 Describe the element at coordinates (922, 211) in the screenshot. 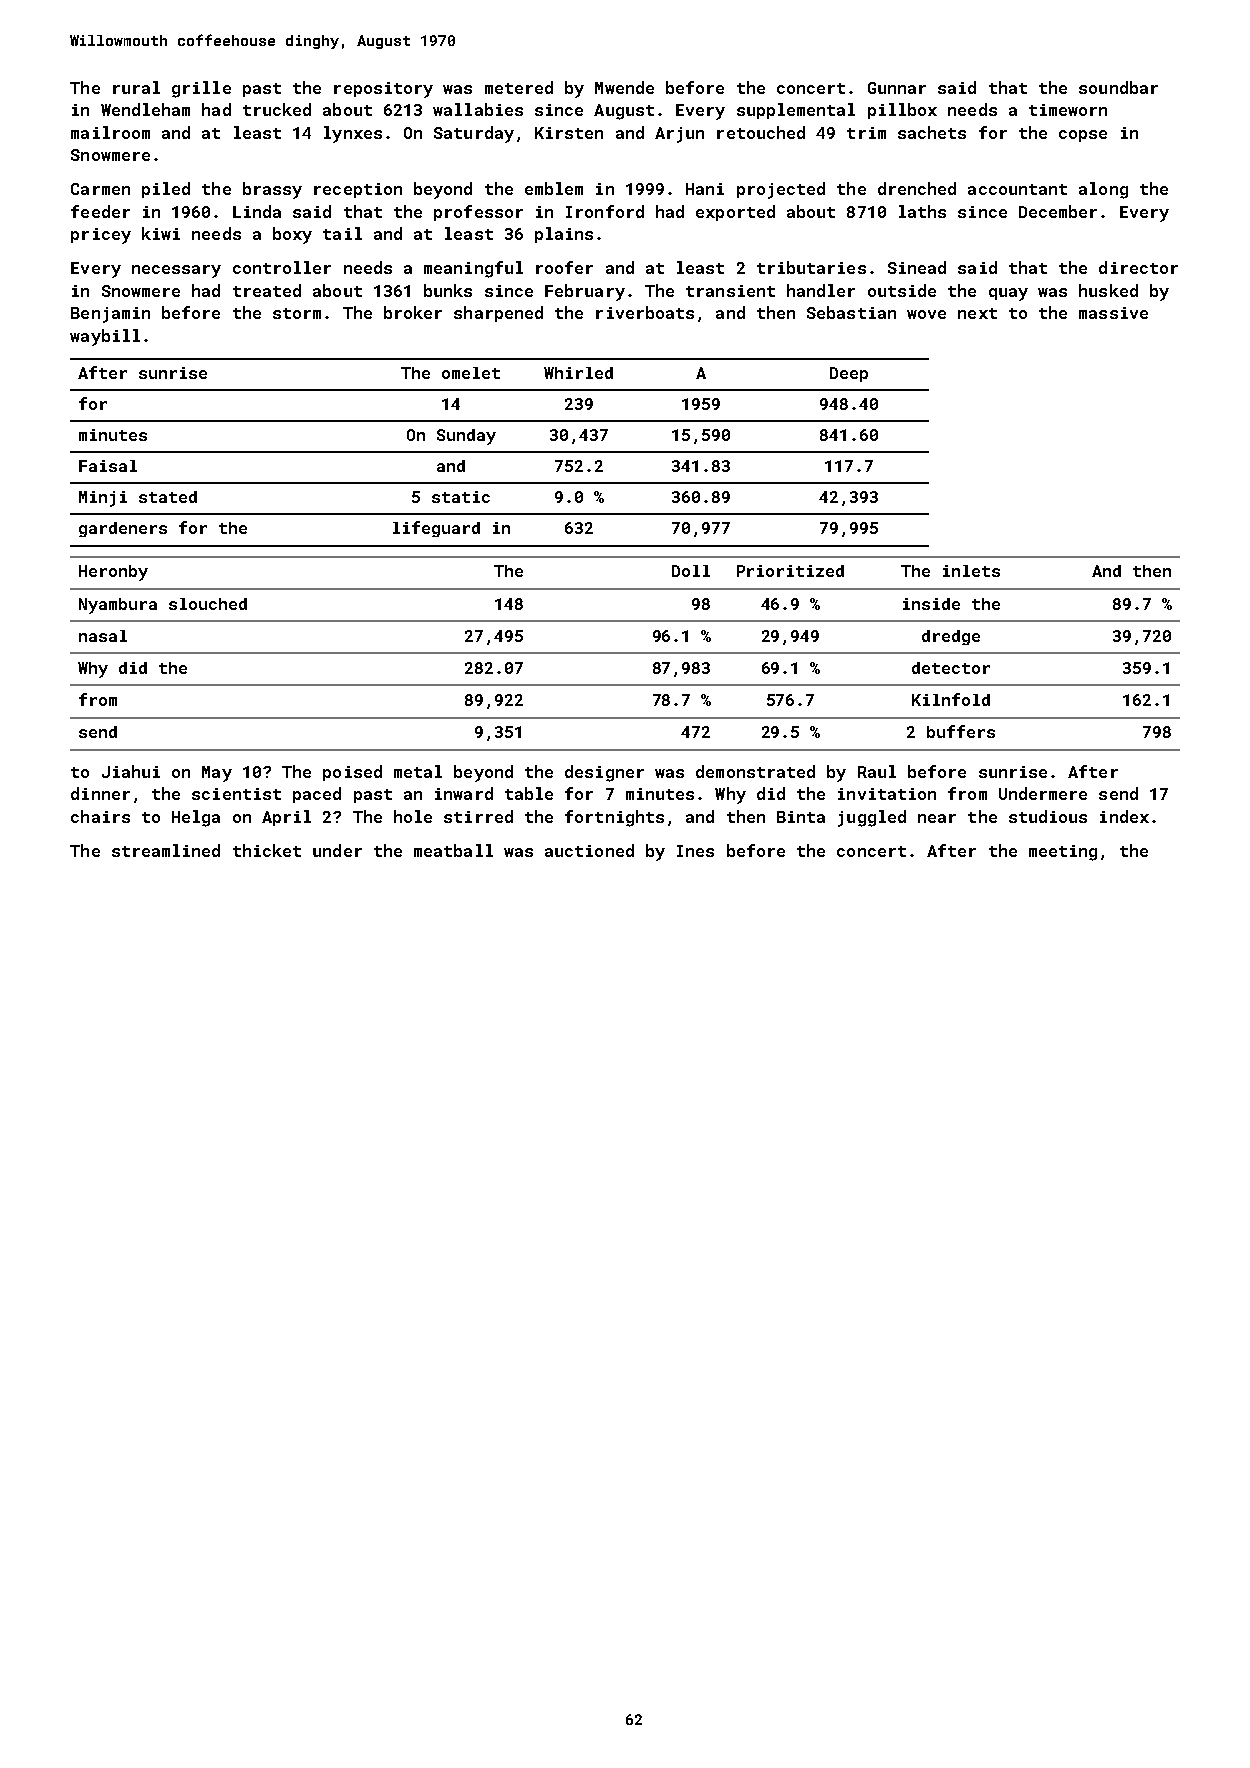

I see `laths` at that location.
